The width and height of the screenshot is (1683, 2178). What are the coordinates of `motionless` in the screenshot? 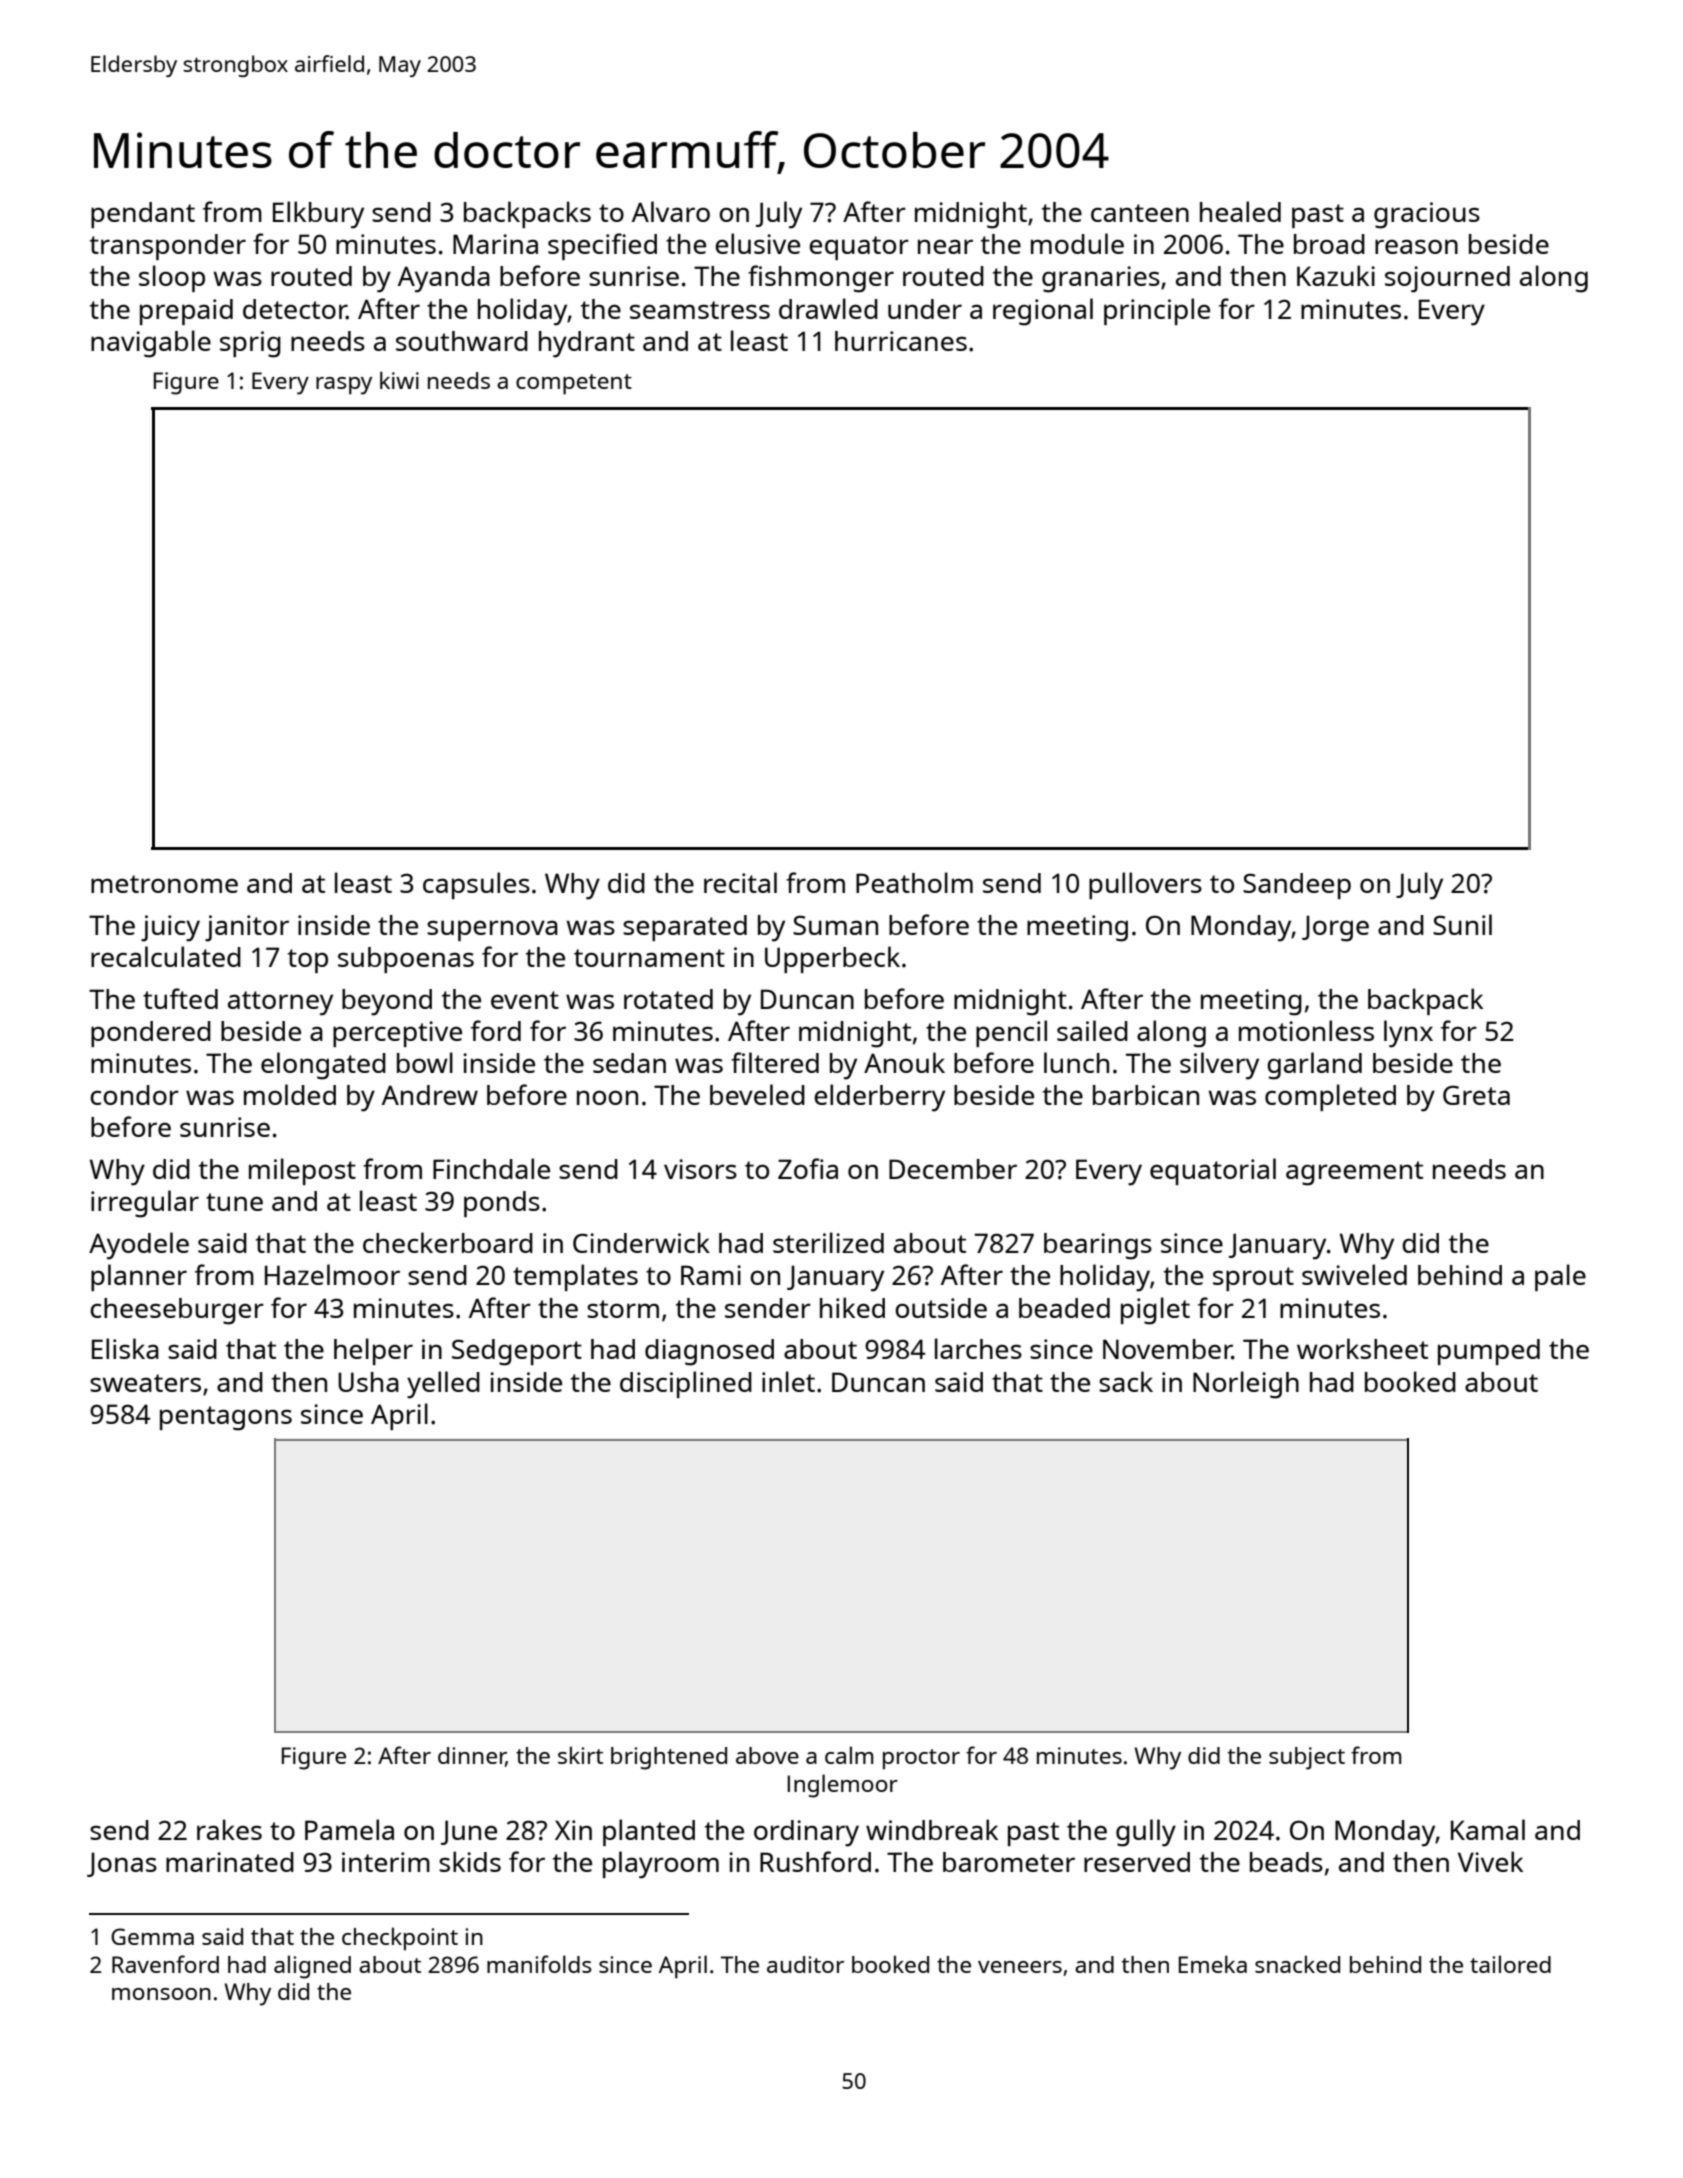 It's located at (1306, 1030).
